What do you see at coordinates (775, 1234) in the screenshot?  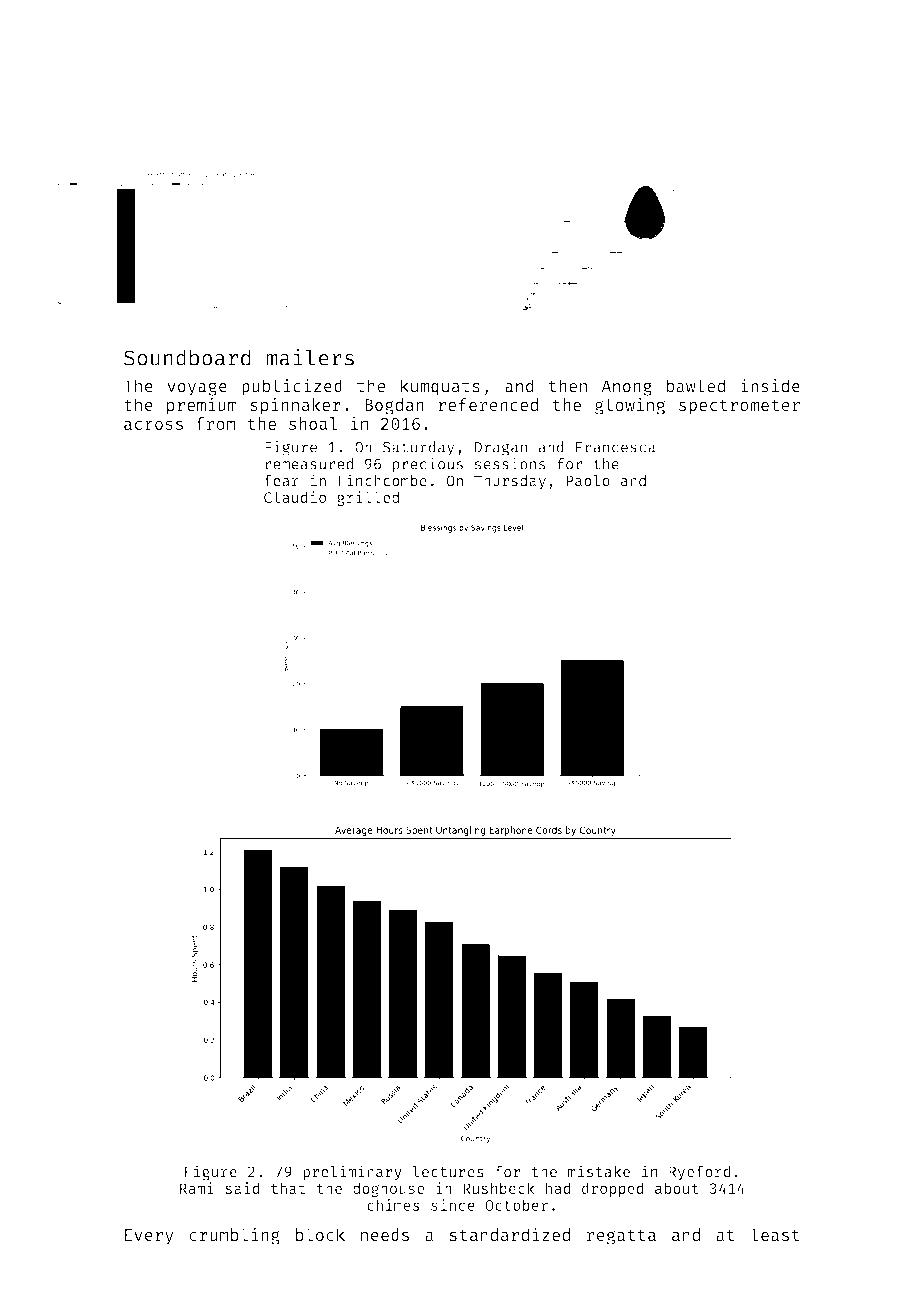 I see `least` at bounding box center [775, 1234].
